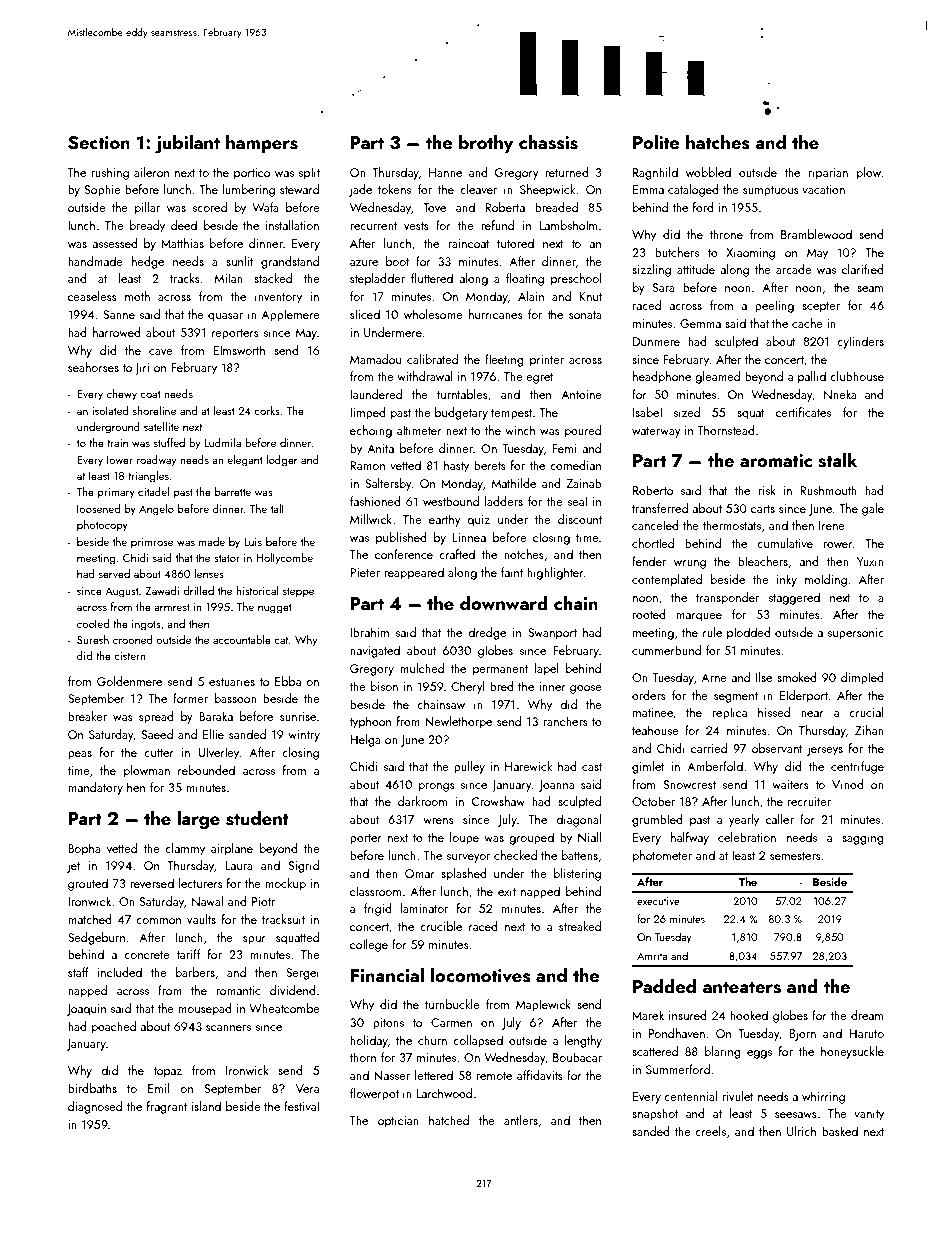 This image has width=952, height=1233. Describe the element at coordinates (866, 712) in the image. I see `crucial` at that location.
